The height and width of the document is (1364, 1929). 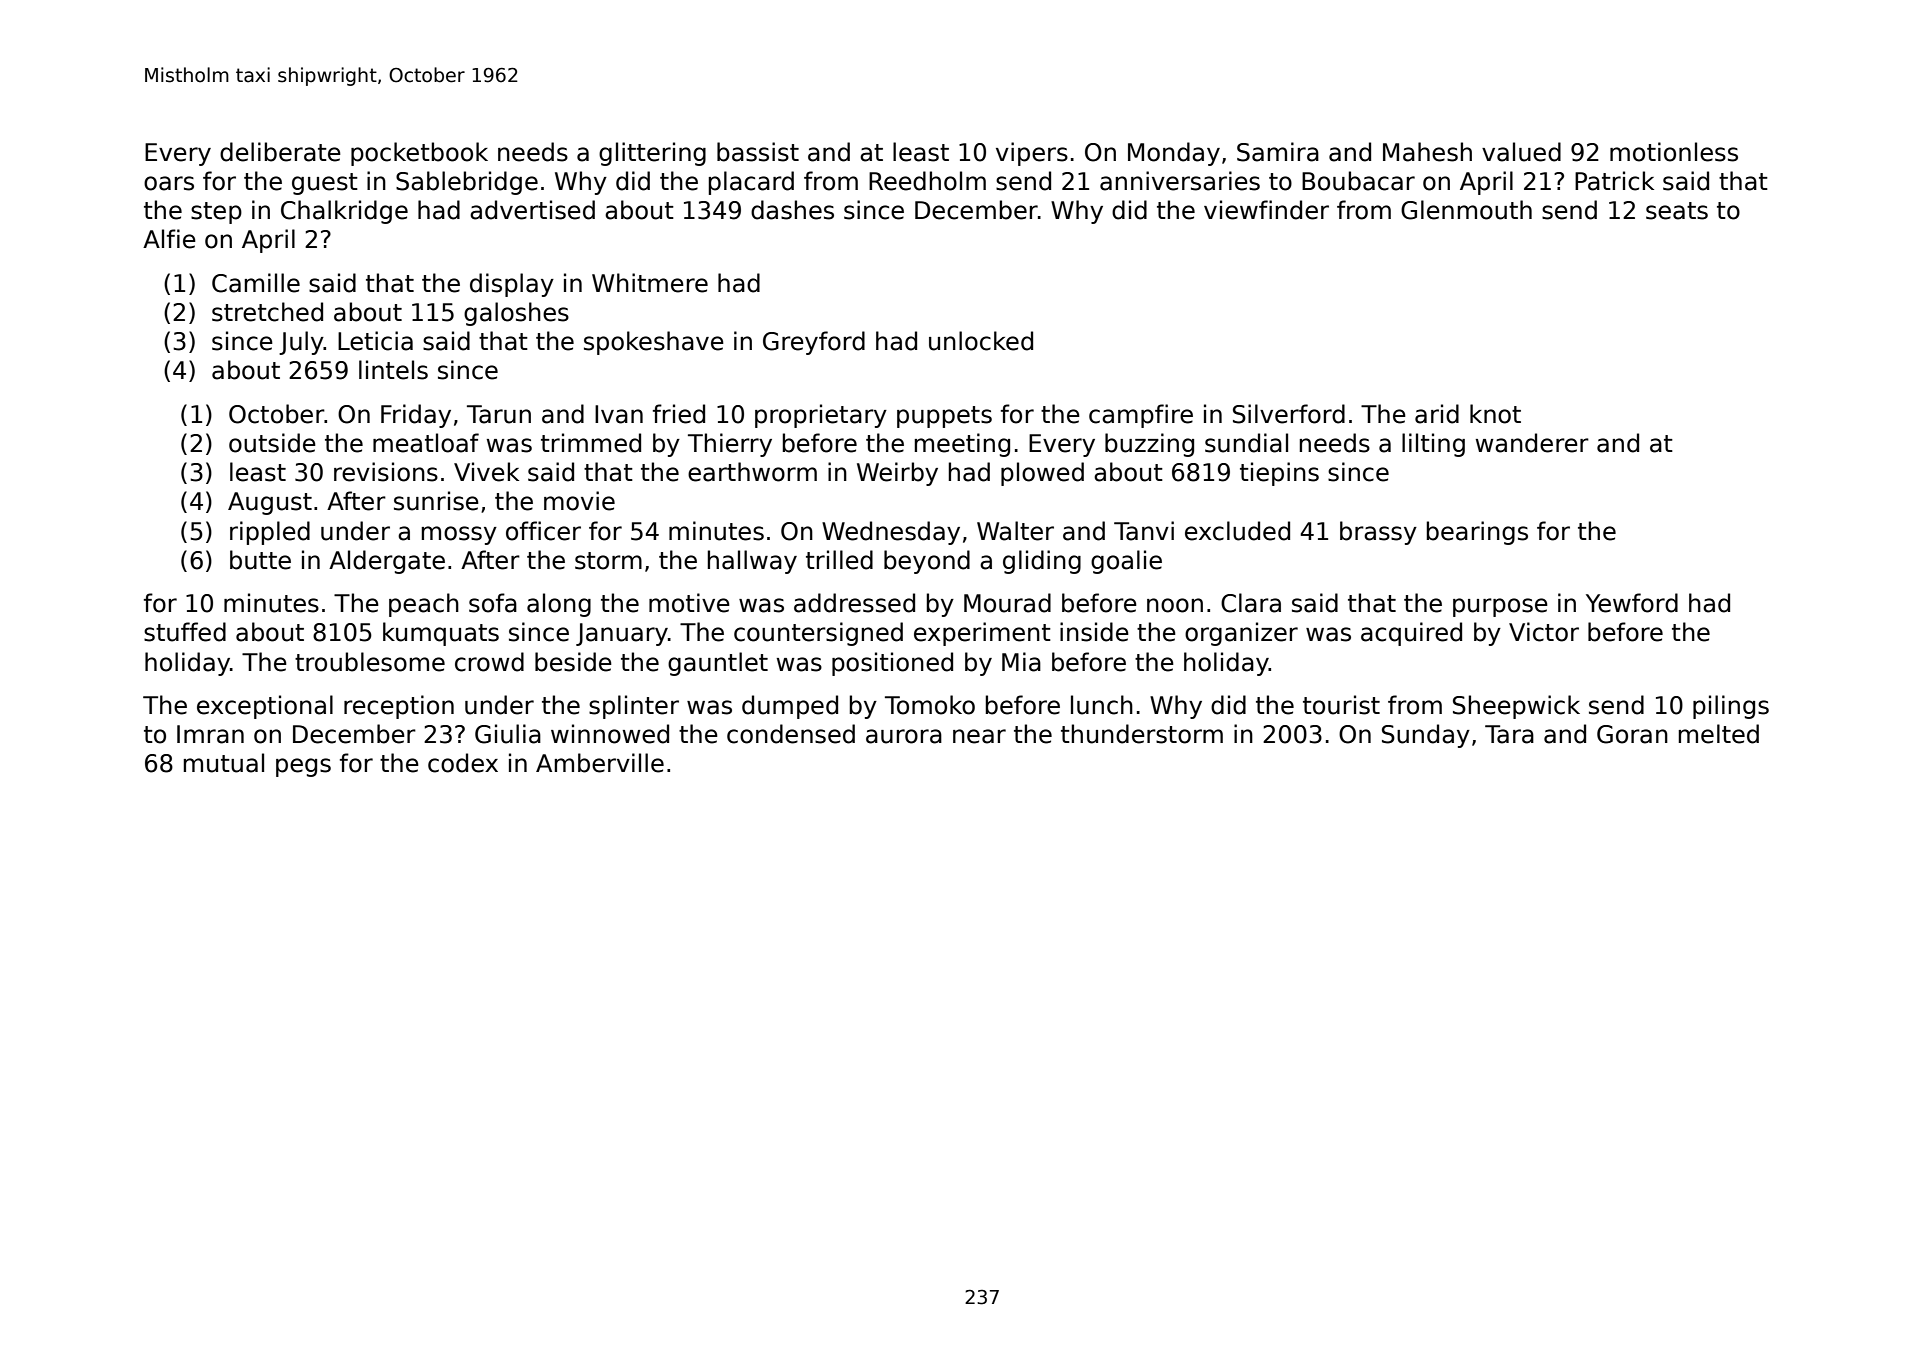 I want to click on Clara, so click(x=1251, y=603).
